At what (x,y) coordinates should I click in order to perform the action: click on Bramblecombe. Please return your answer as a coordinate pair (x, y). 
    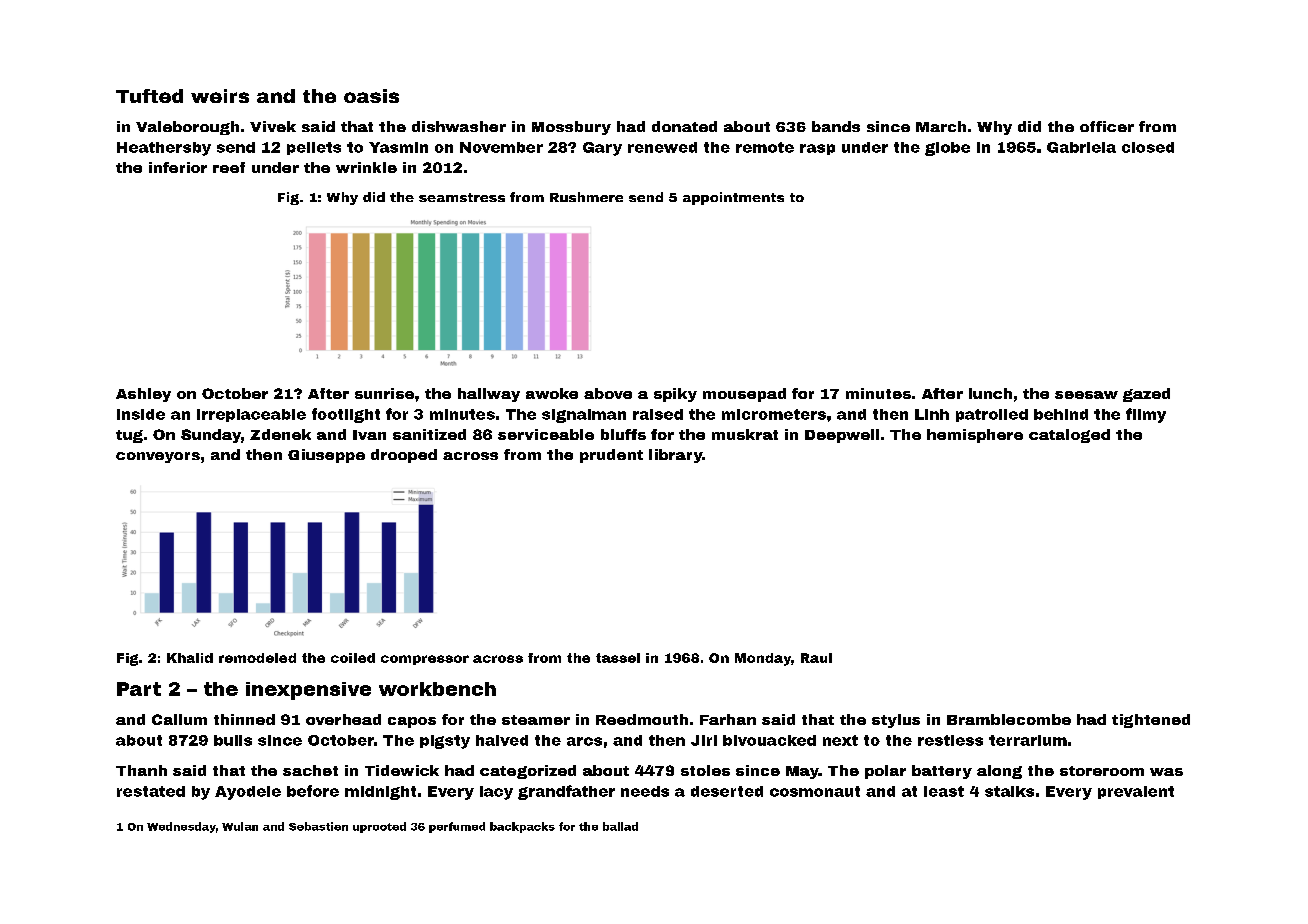
    Looking at the image, I should click on (1009, 719).
